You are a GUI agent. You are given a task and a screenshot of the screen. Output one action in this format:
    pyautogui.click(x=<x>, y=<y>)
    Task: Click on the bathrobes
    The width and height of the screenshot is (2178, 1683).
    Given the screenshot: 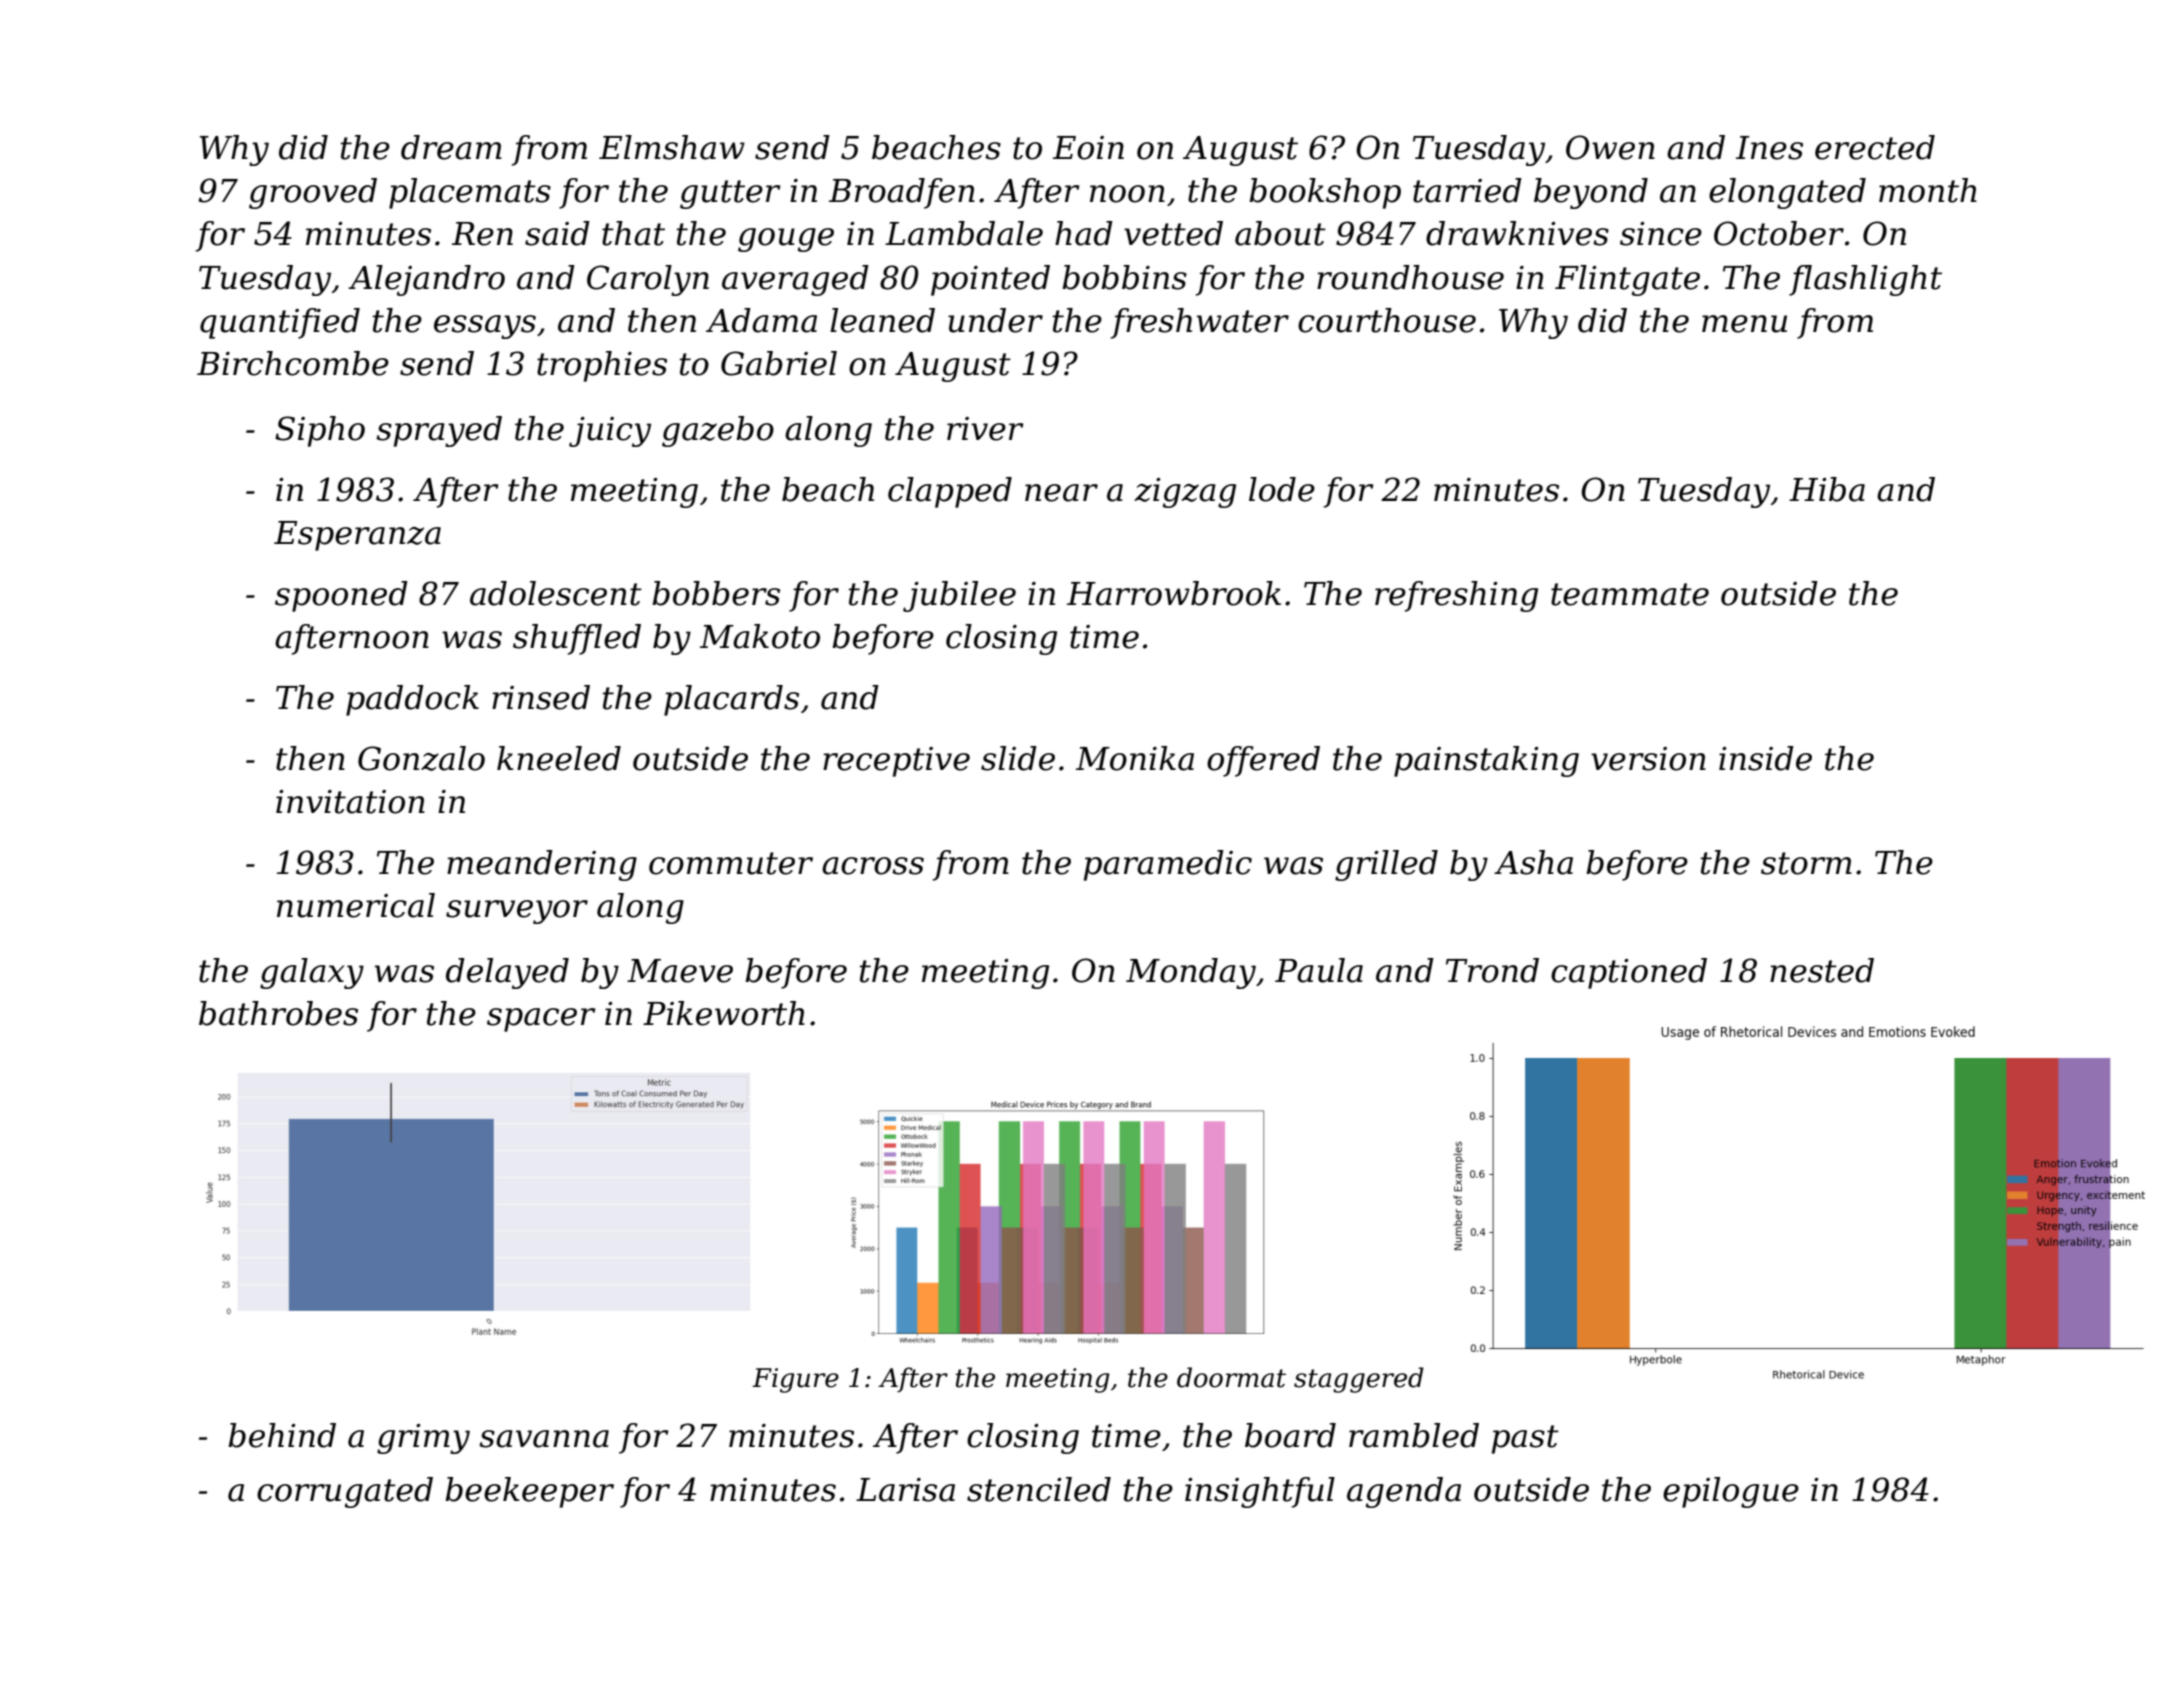 What is the action you would take?
    pyautogui.click(x=278, y=1013)
